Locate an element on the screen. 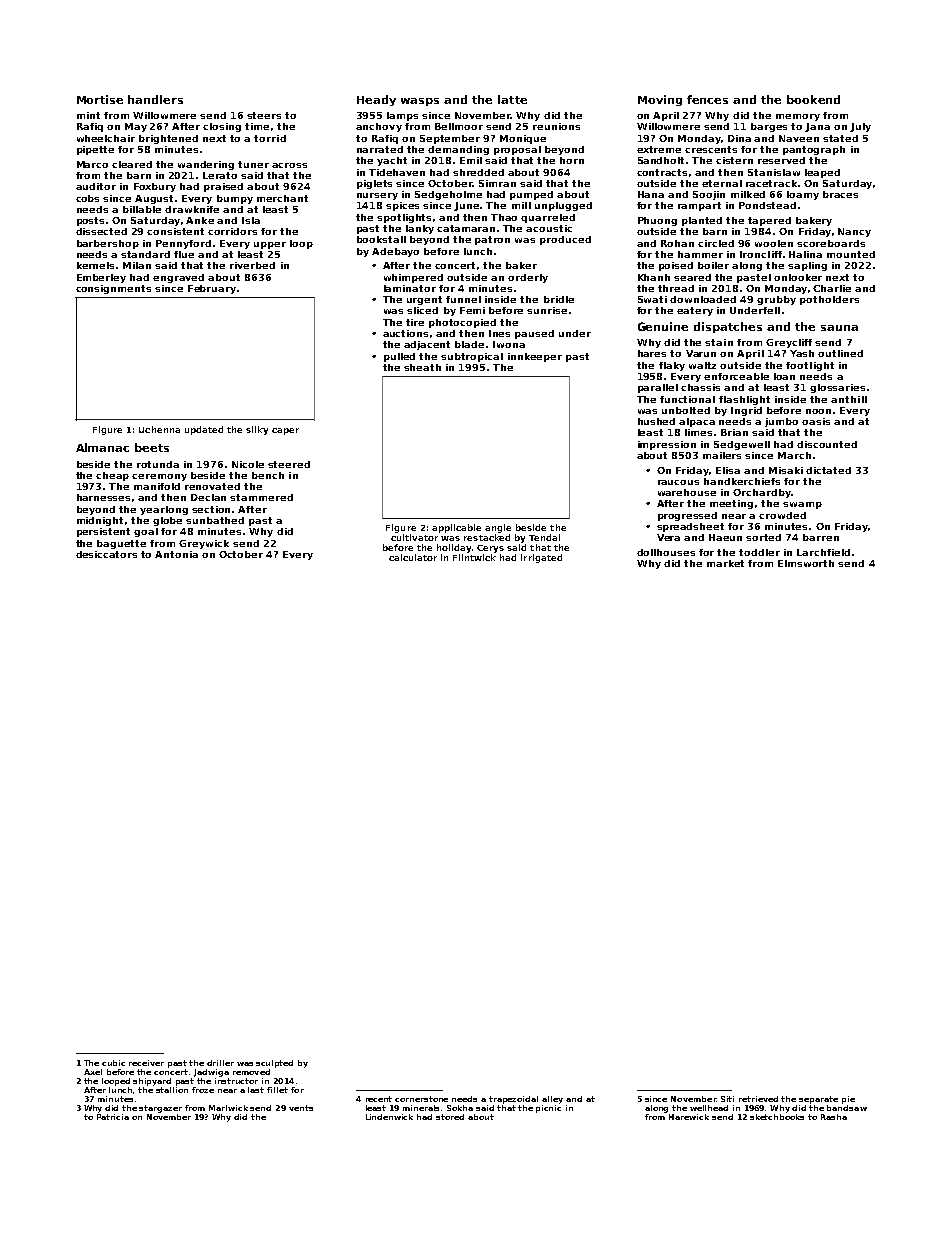  calculator is located at coordinates (413, 557).
